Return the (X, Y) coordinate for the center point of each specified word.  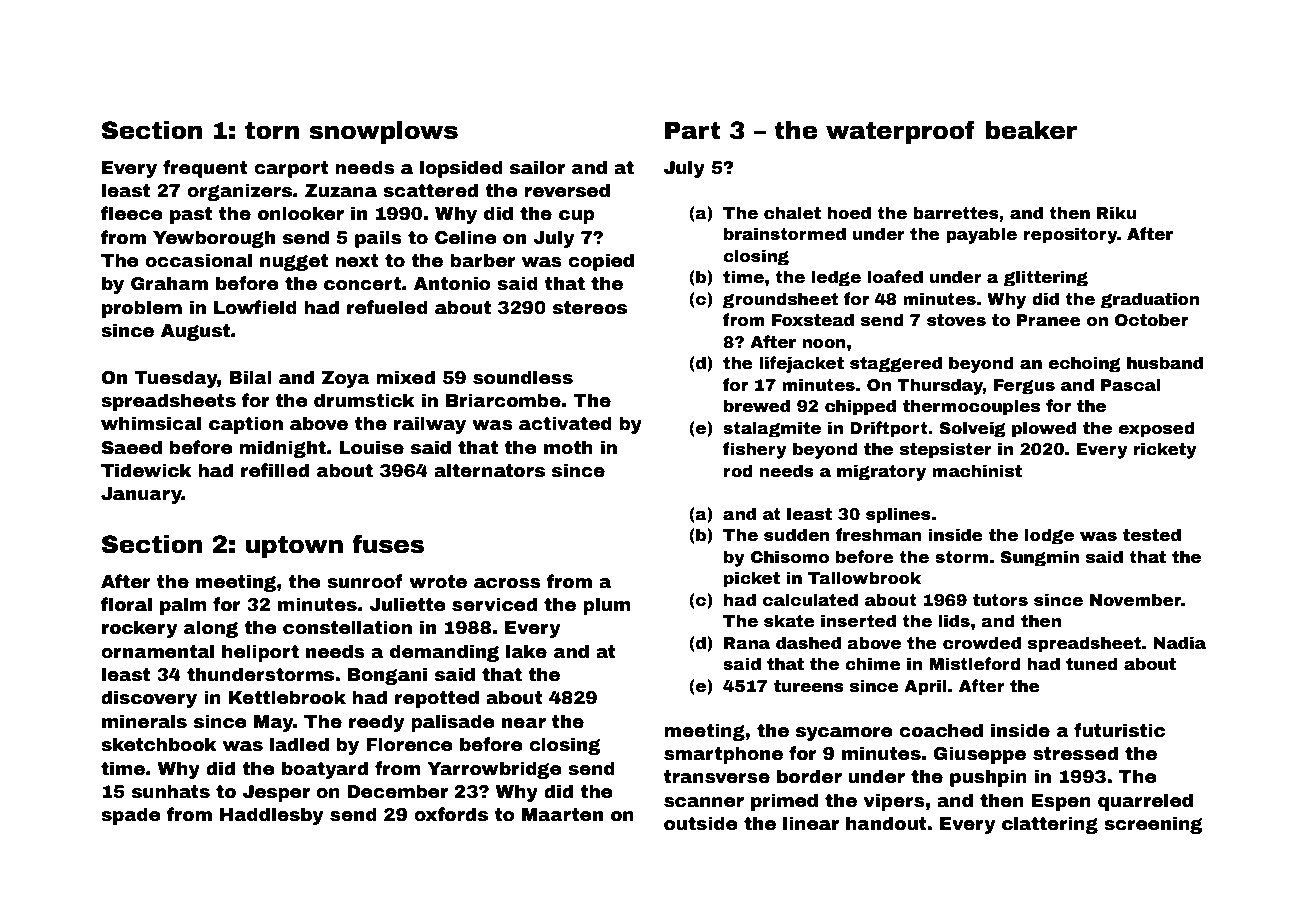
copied (601, 262)
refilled (275, 470)
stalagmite (772, 429)
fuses (388, 544)
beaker (1031, 130)
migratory (881, 472)
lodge (1049, 536)
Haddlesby (272, 816)
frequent (205, 169)
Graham (169, 283)
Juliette (407, 604)
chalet (792, 213)
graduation (1150, 300)
